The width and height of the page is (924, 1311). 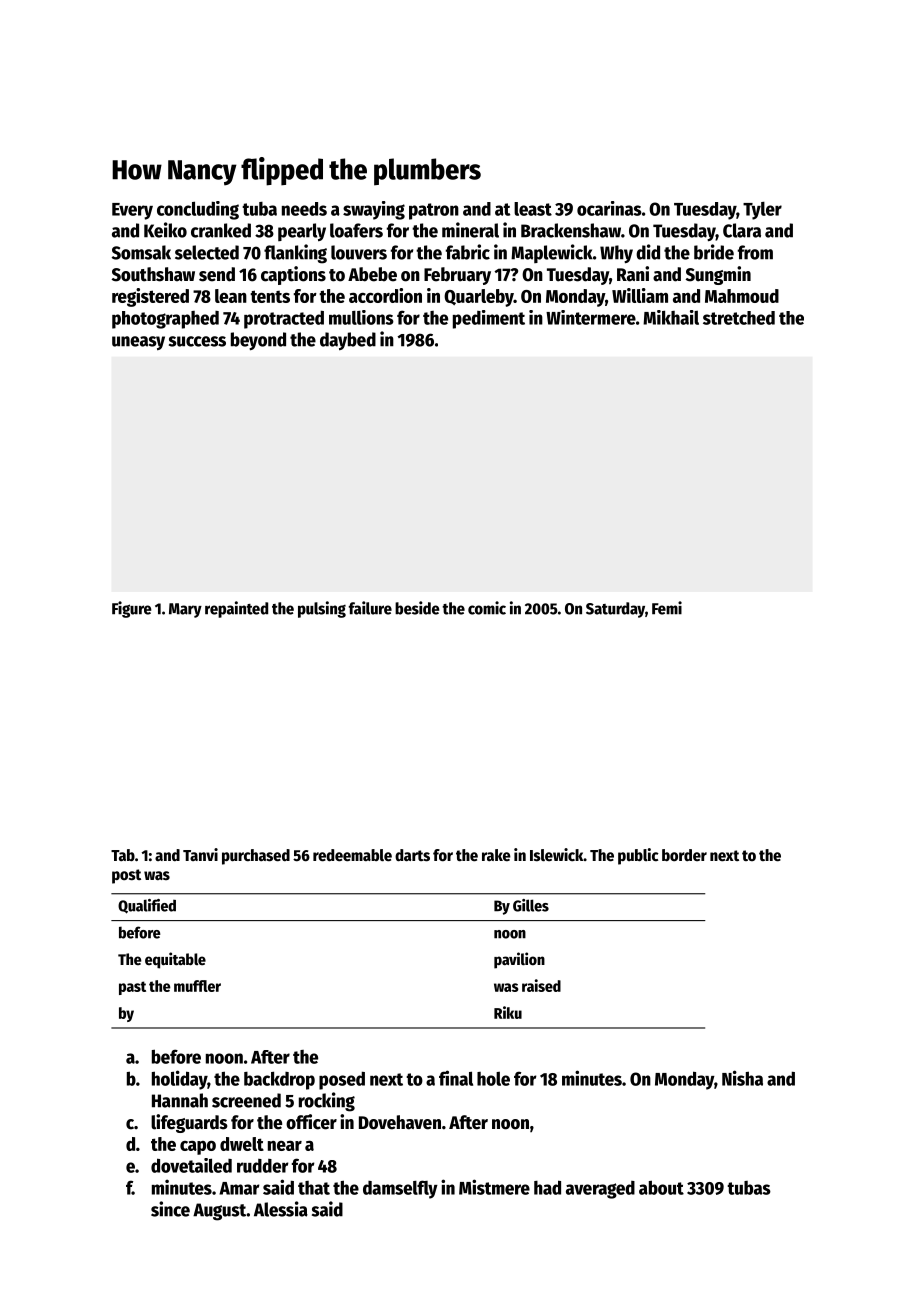 What do you see at coordinates (489, 319) in the page?
I see `pediment` at bounding box center [489, 319].
